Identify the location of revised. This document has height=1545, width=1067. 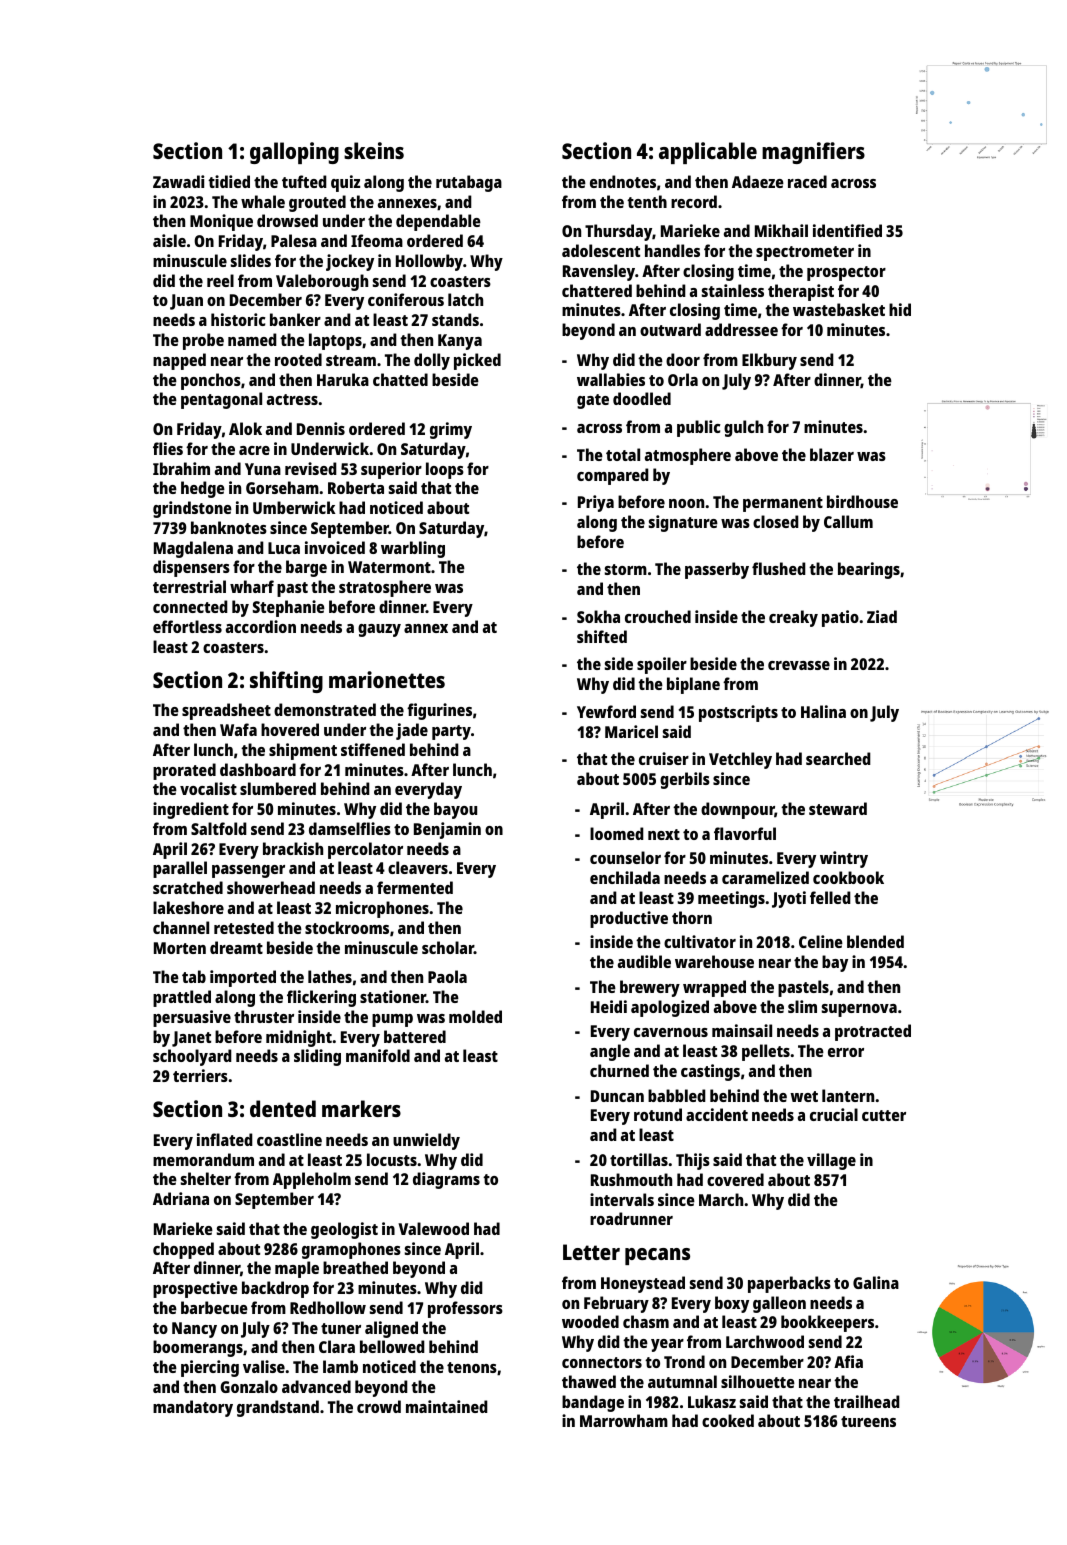
(311, 468).
